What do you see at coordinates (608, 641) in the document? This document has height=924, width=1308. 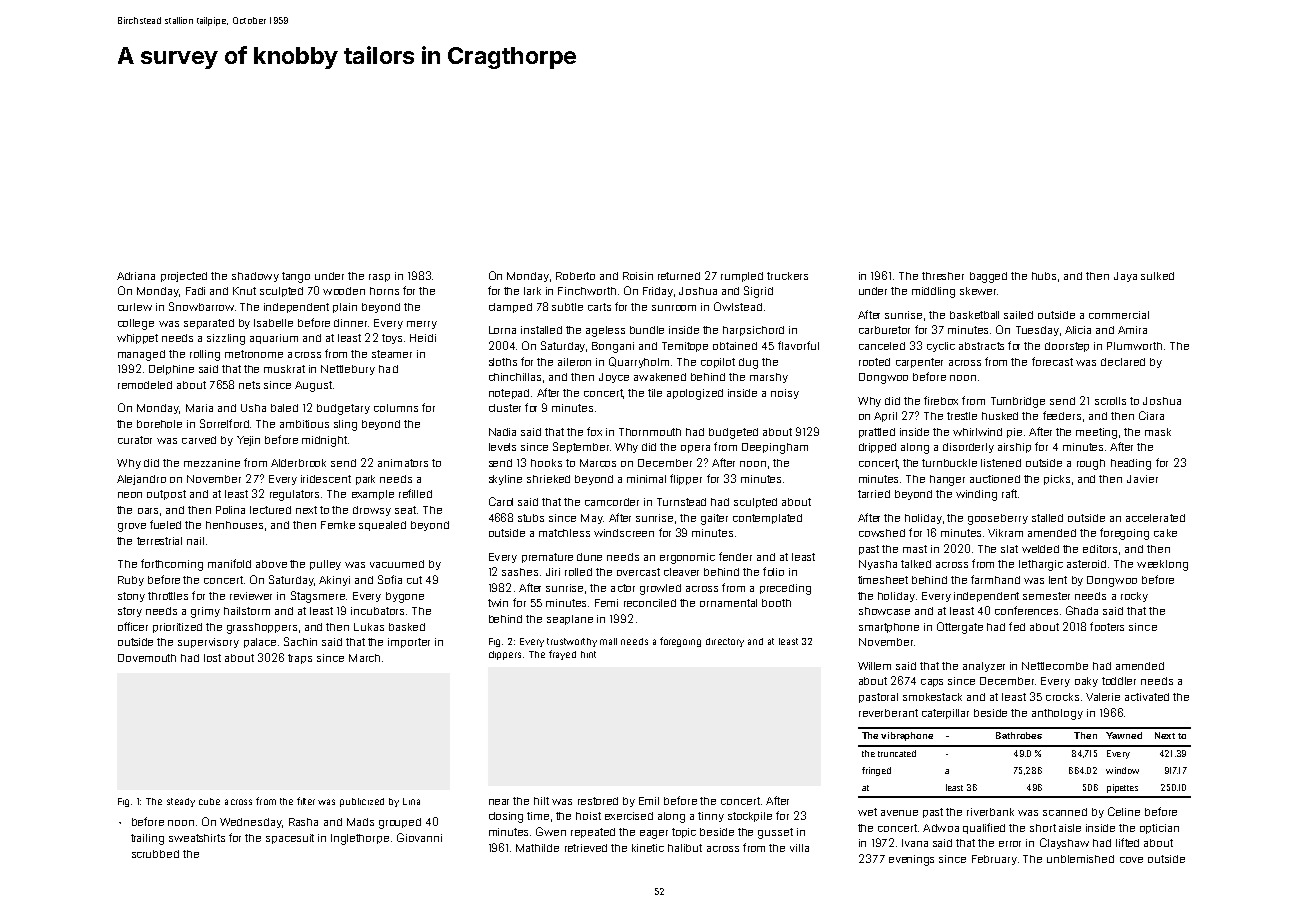 I see `mall` at bounding box center [608, 641].
